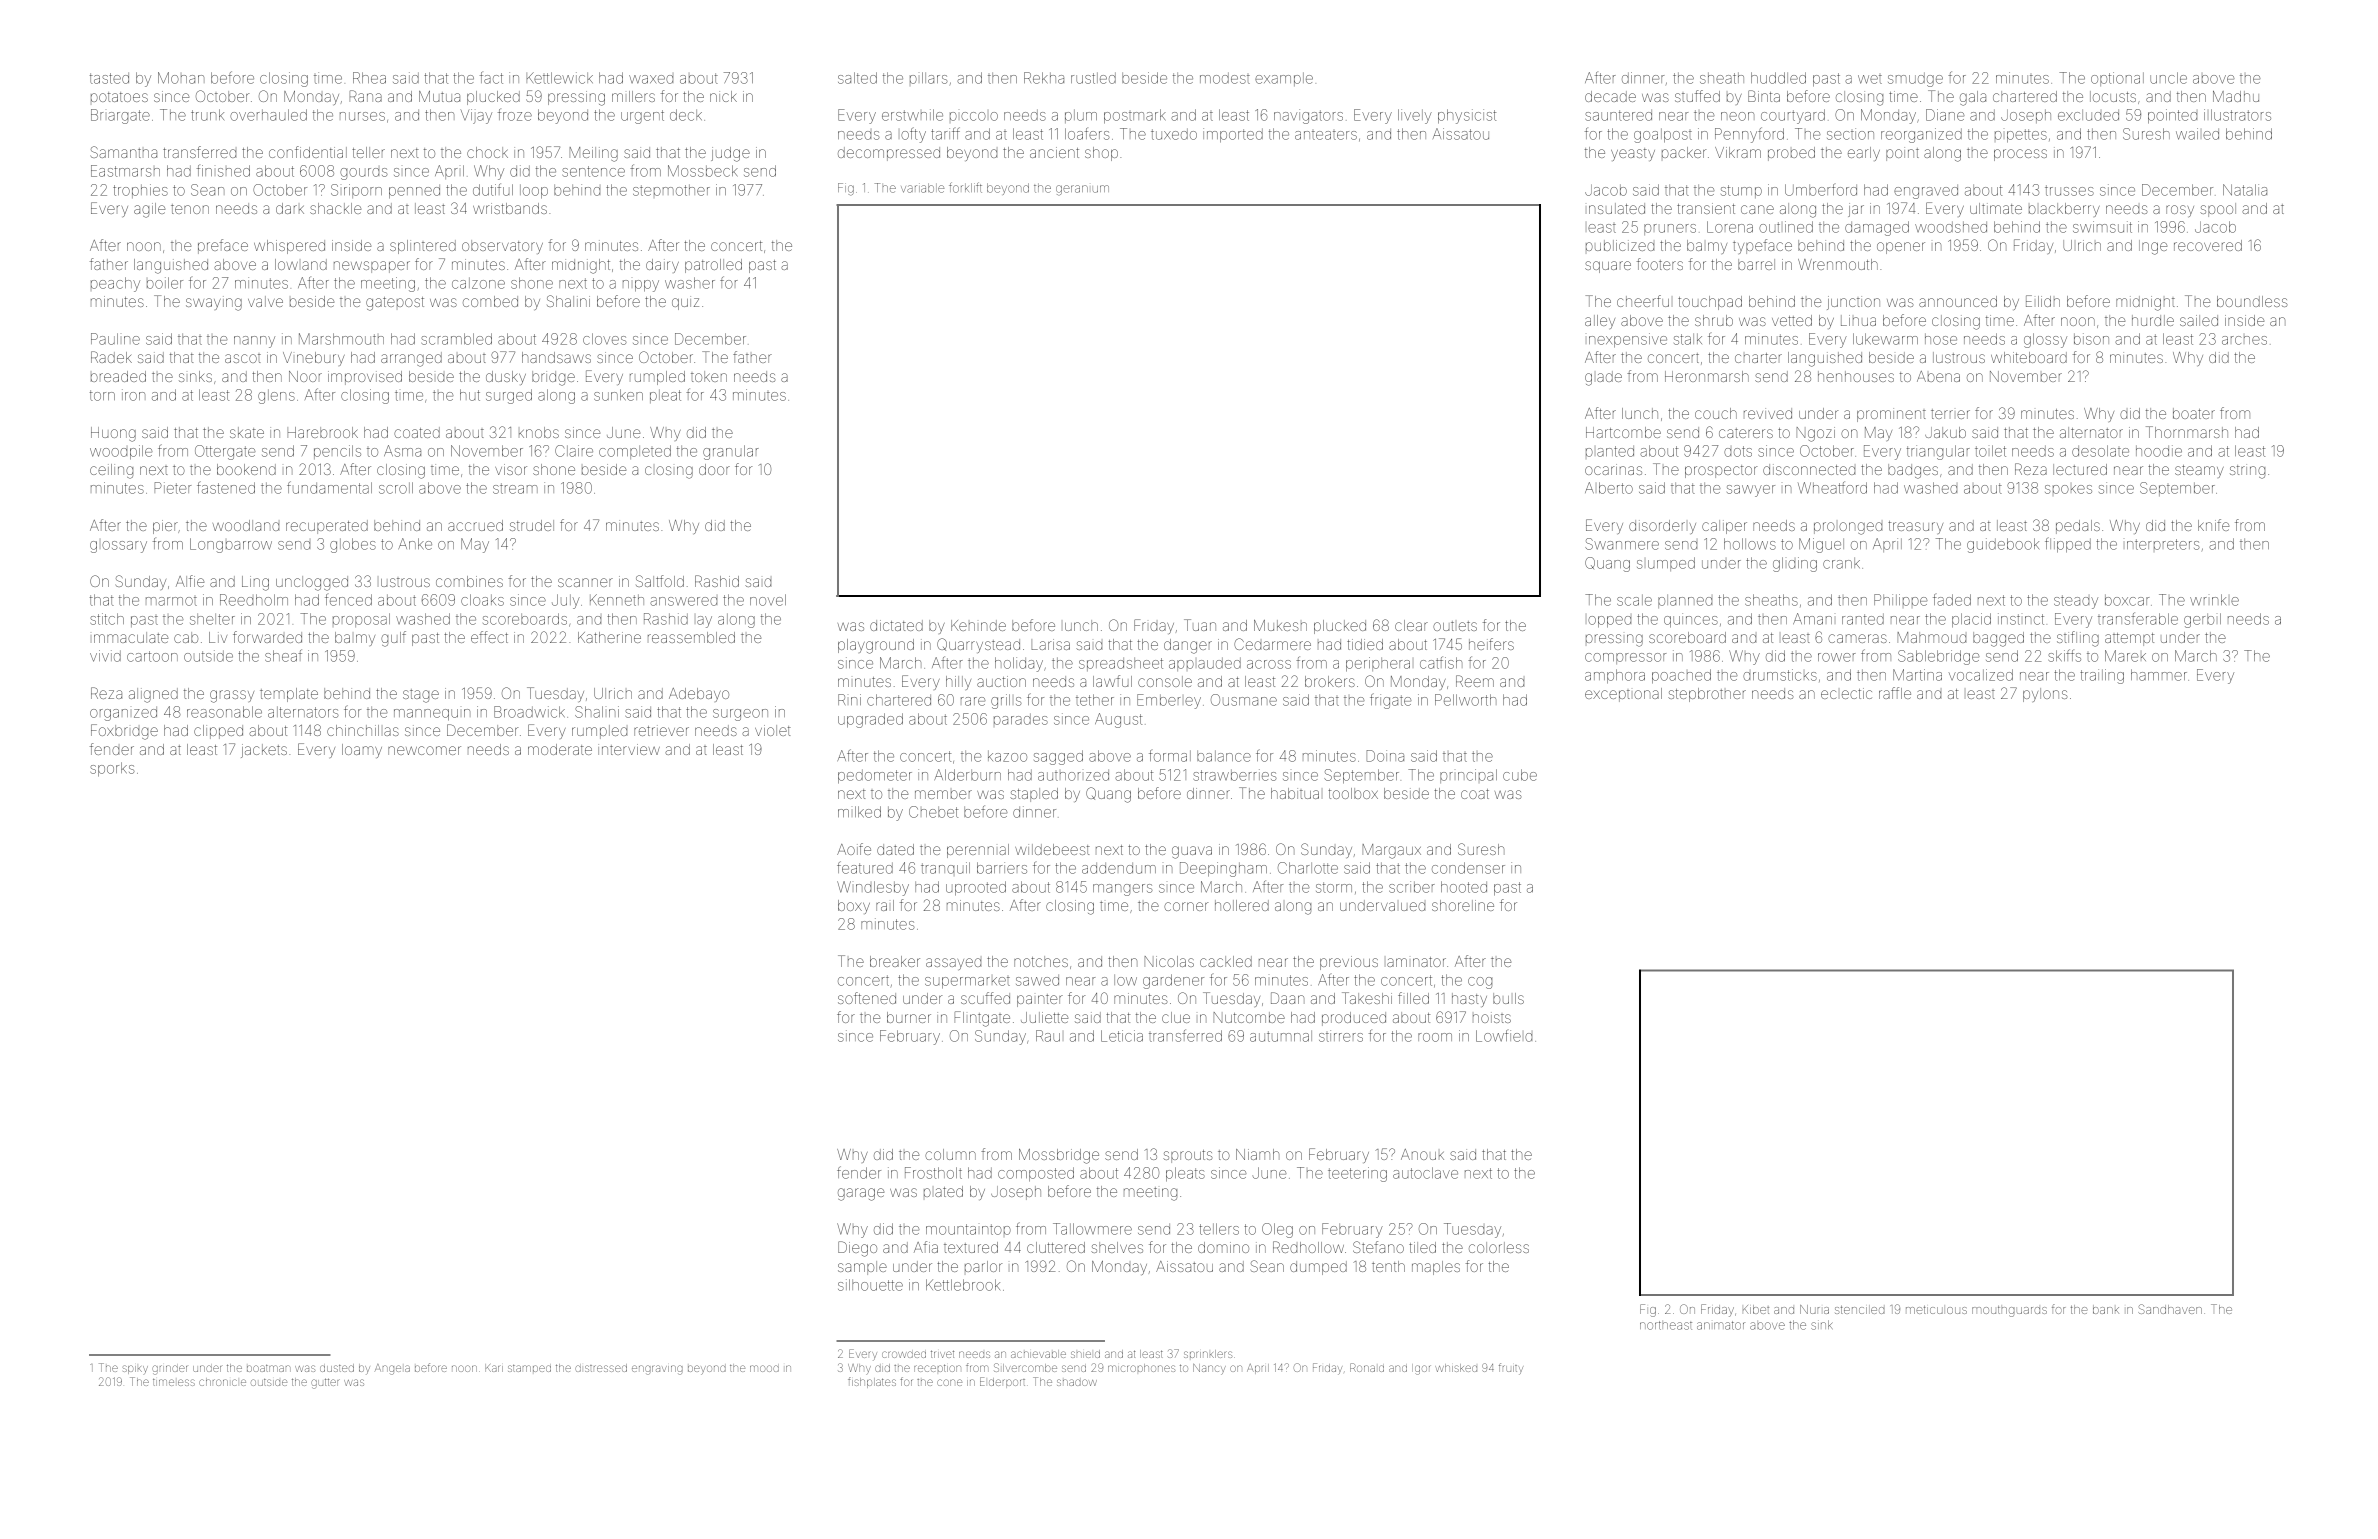 The image size is (2378, 1539). What do you see at coordinates (1504, 1036) in the page?
I see `Lowfield` at bounding box center [1504, 1036].
